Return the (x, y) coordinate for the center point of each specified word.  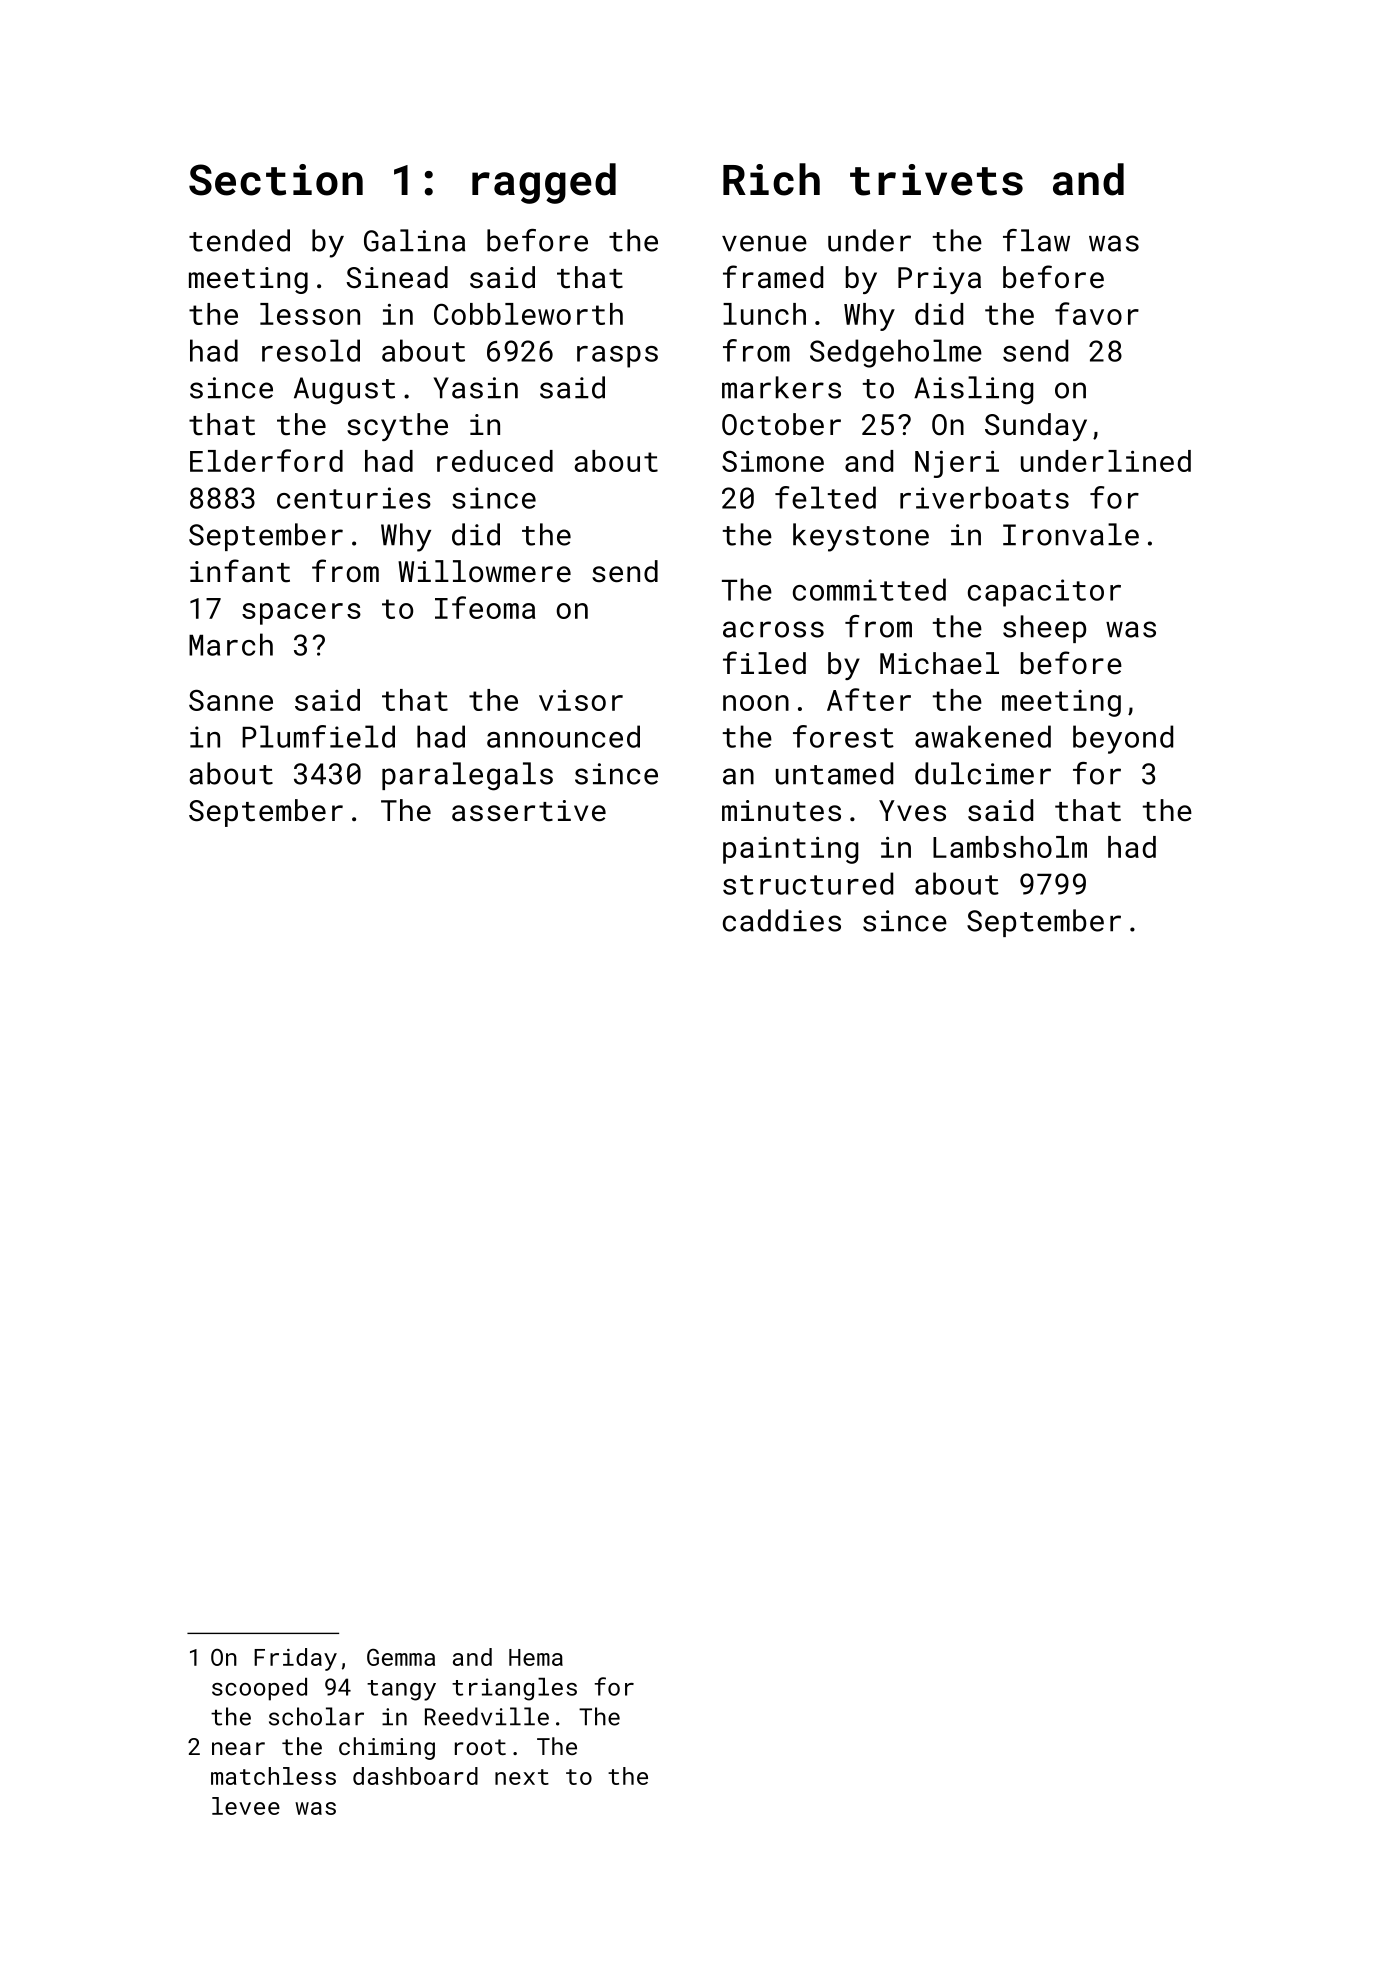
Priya (939, 280)
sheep (1044, 629)
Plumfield (318, 736)
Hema (536, 1657)
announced (563, 736)
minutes (781, 811)
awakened (983, 736)
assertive (529, 811)
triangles (514, 1689)
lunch (764, 314)
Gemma (401, 1657)
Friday (295, 1659)
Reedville (487, 1716)
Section (276, 180)
